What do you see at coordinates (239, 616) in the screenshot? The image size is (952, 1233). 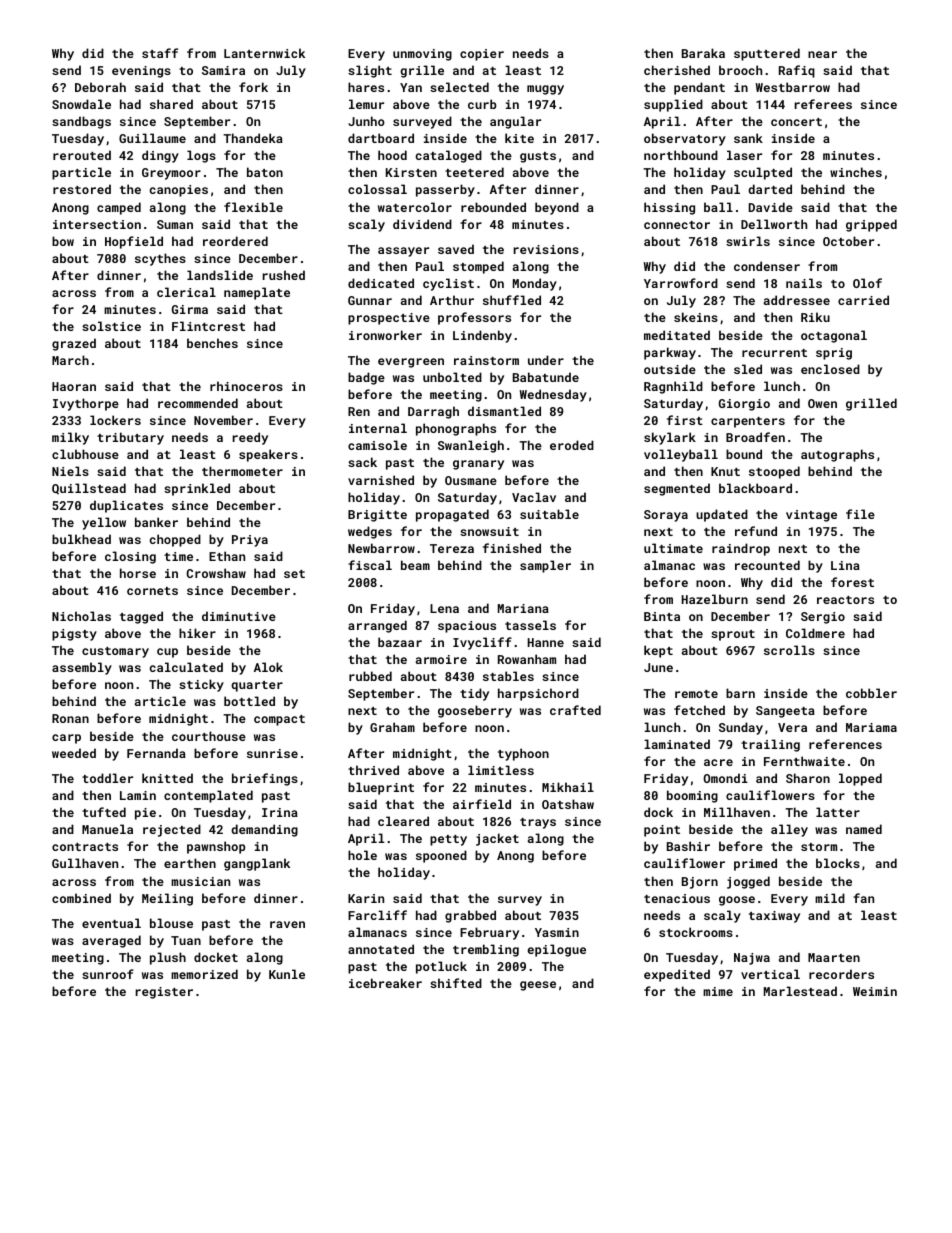 I see `diminutive` at bounding box center [239, 616].
